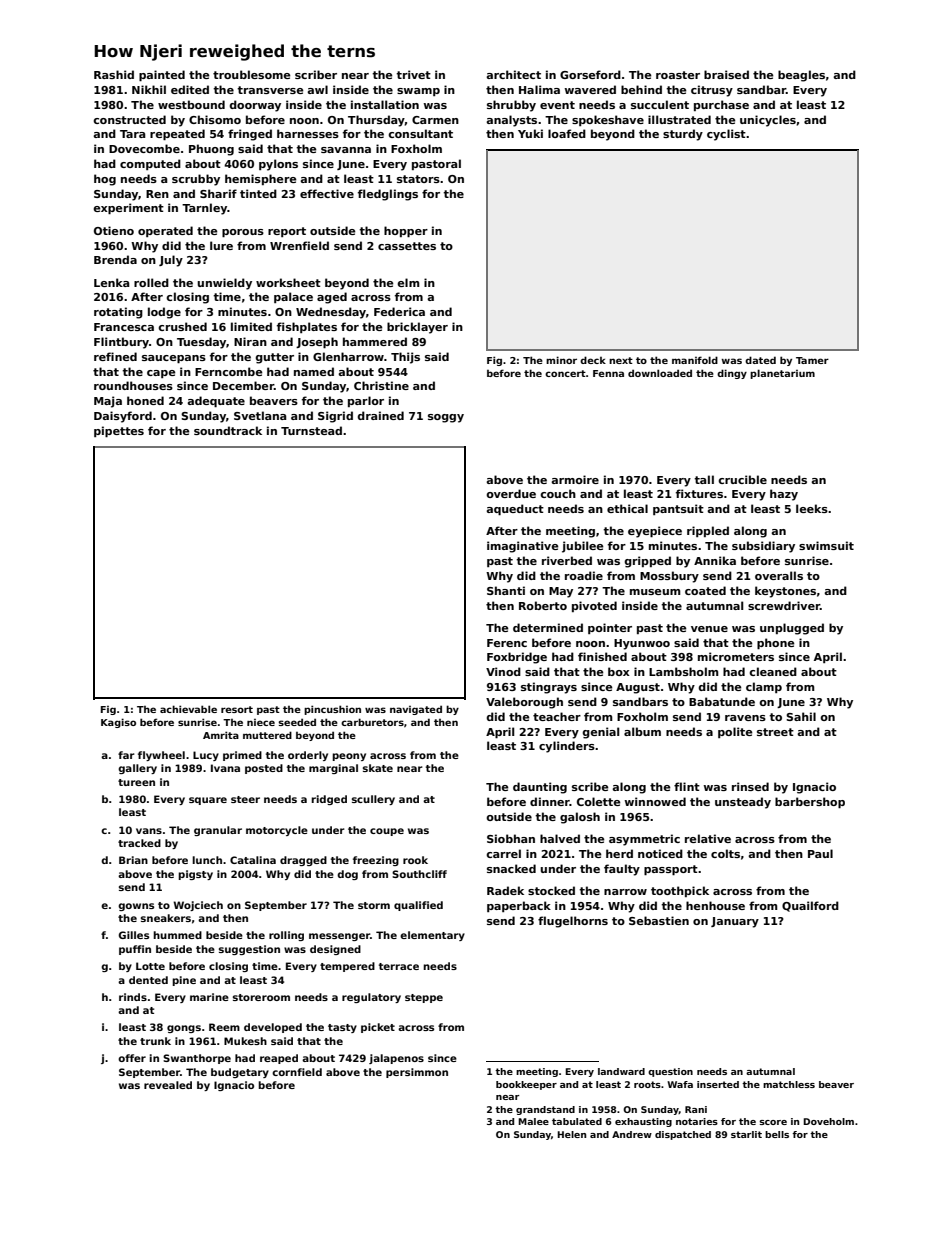  Describe the element at coordinates (513, 74) in the page. I see `architect` at that location.
